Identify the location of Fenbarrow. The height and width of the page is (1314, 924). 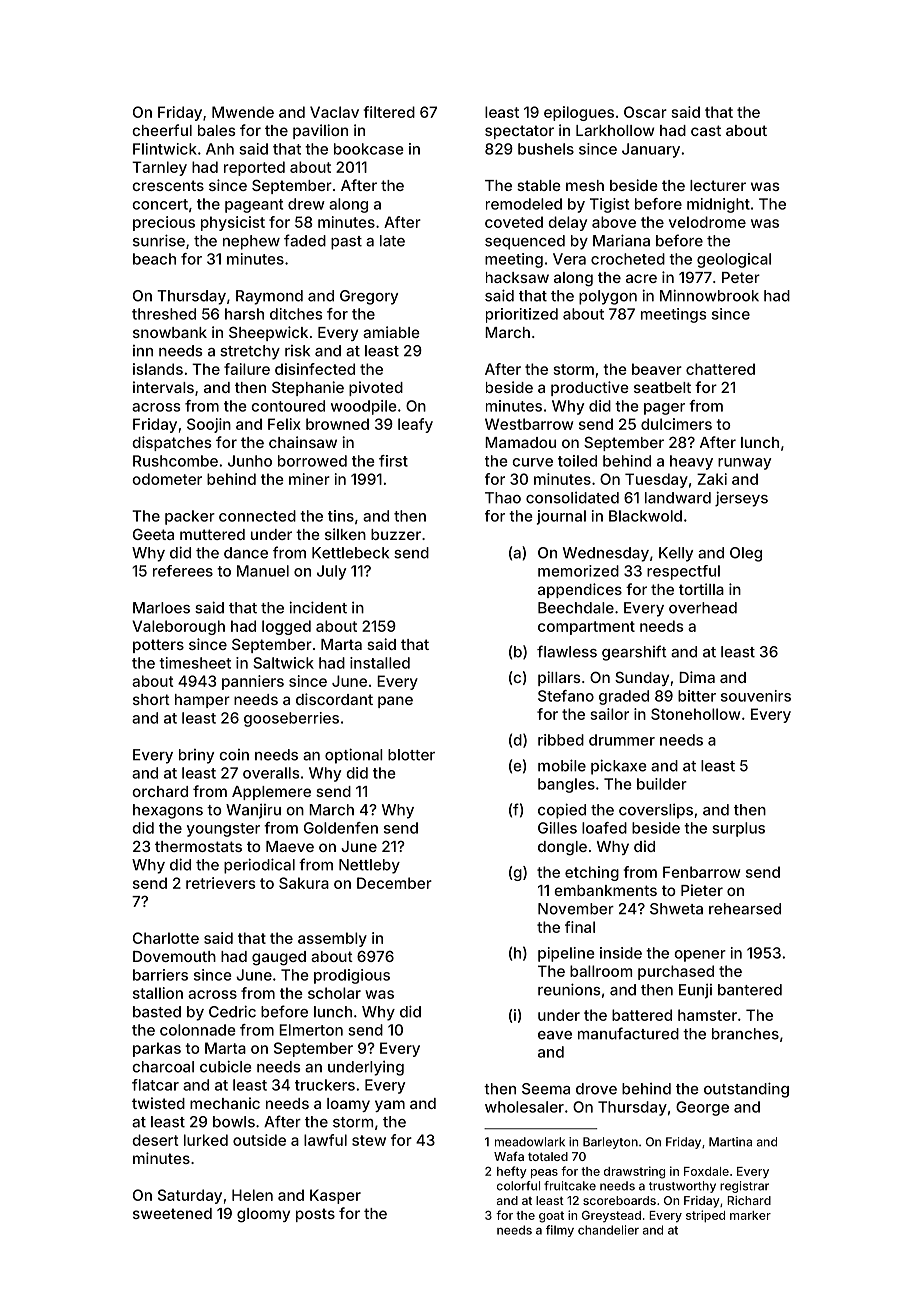
(701, 872).
